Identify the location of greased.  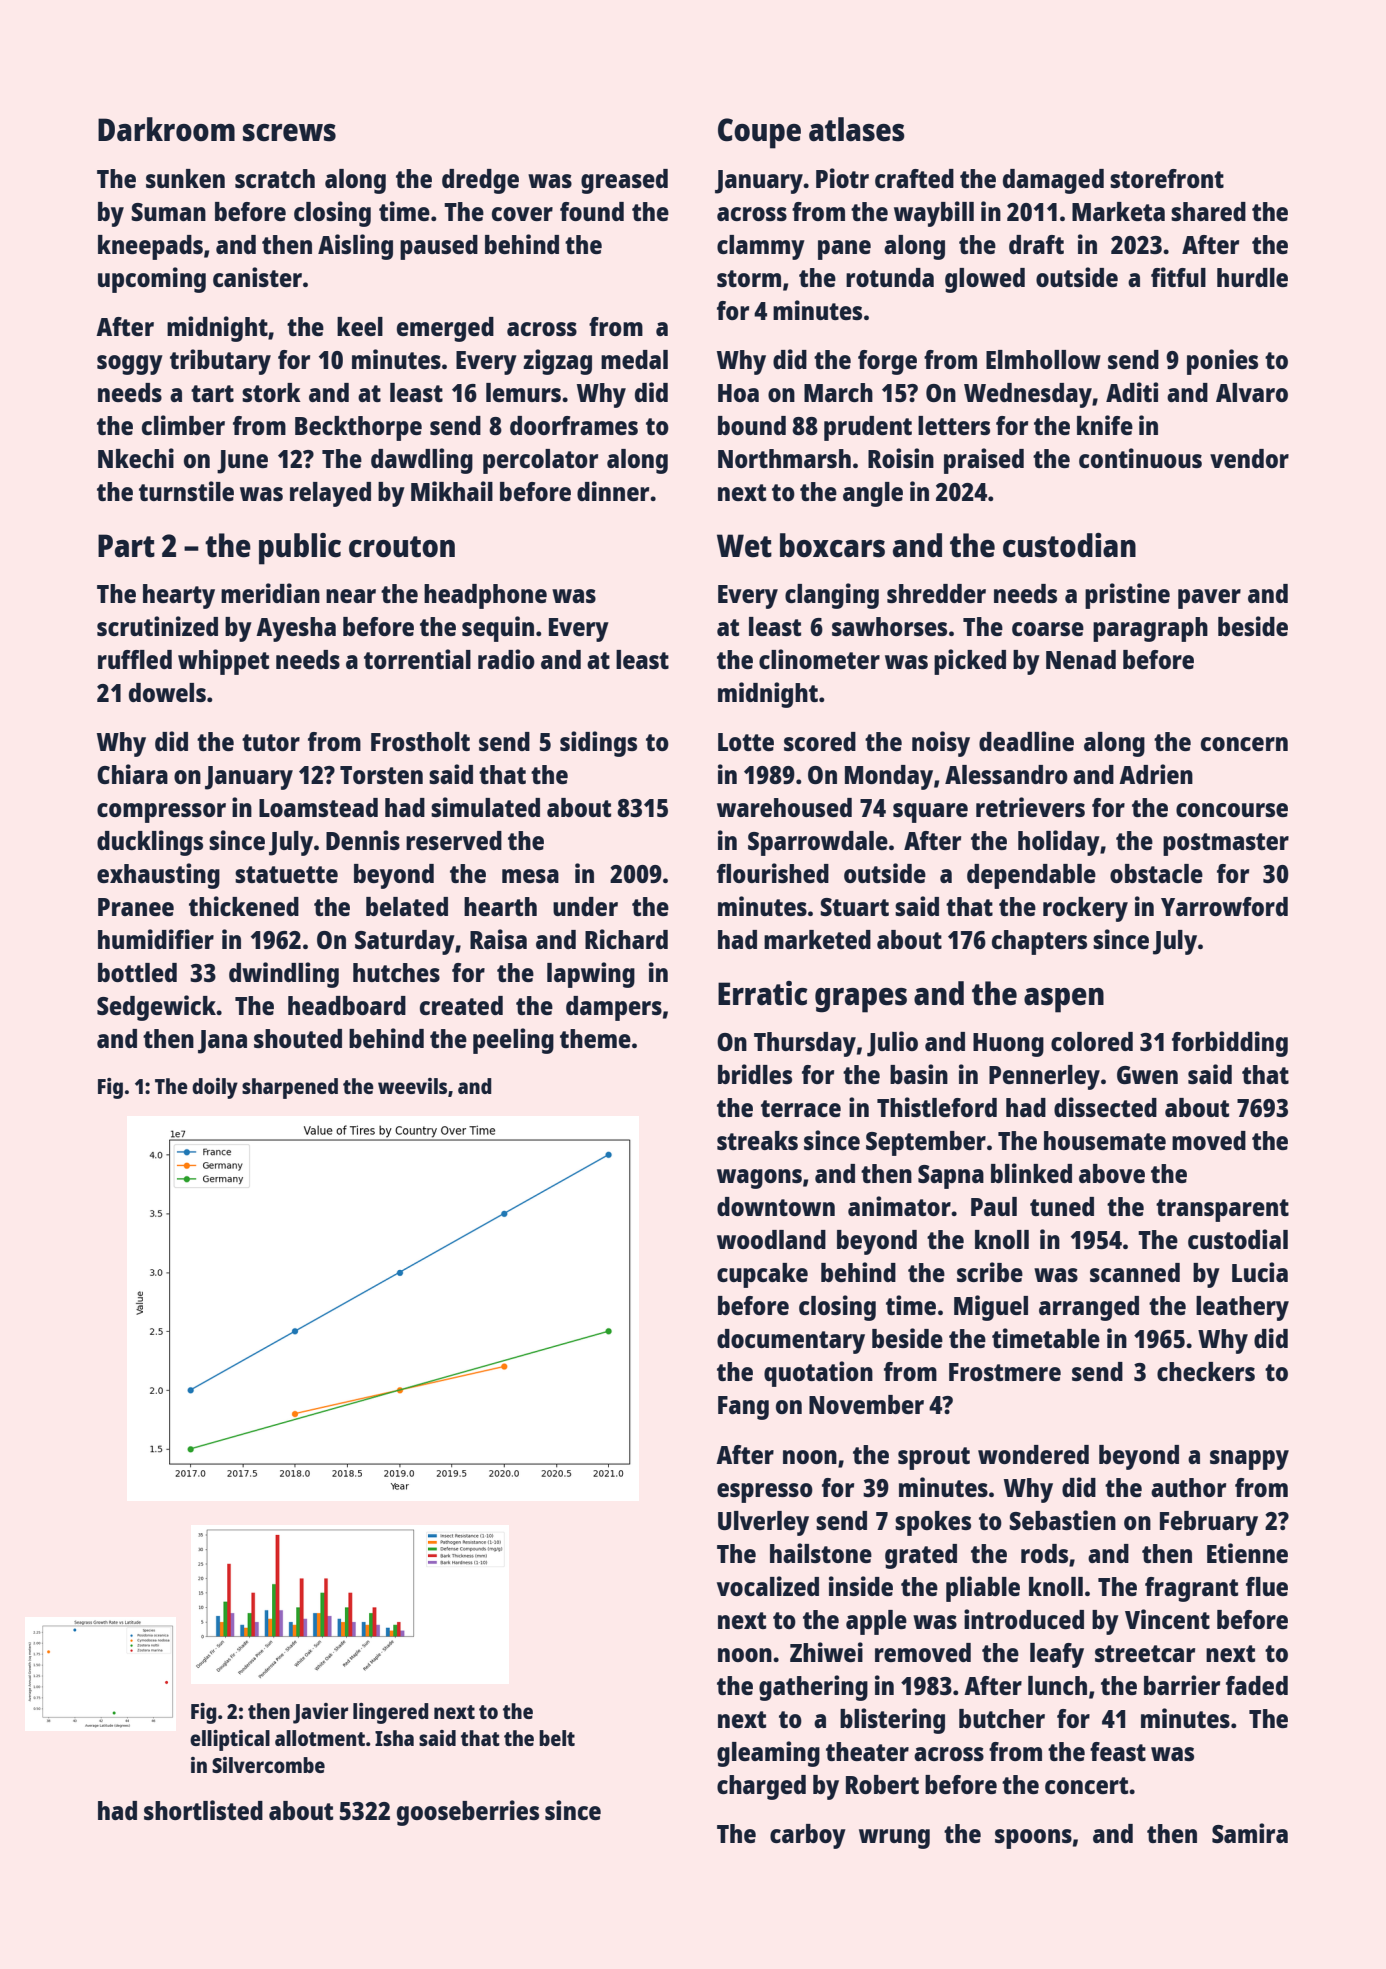
(624, 181).
